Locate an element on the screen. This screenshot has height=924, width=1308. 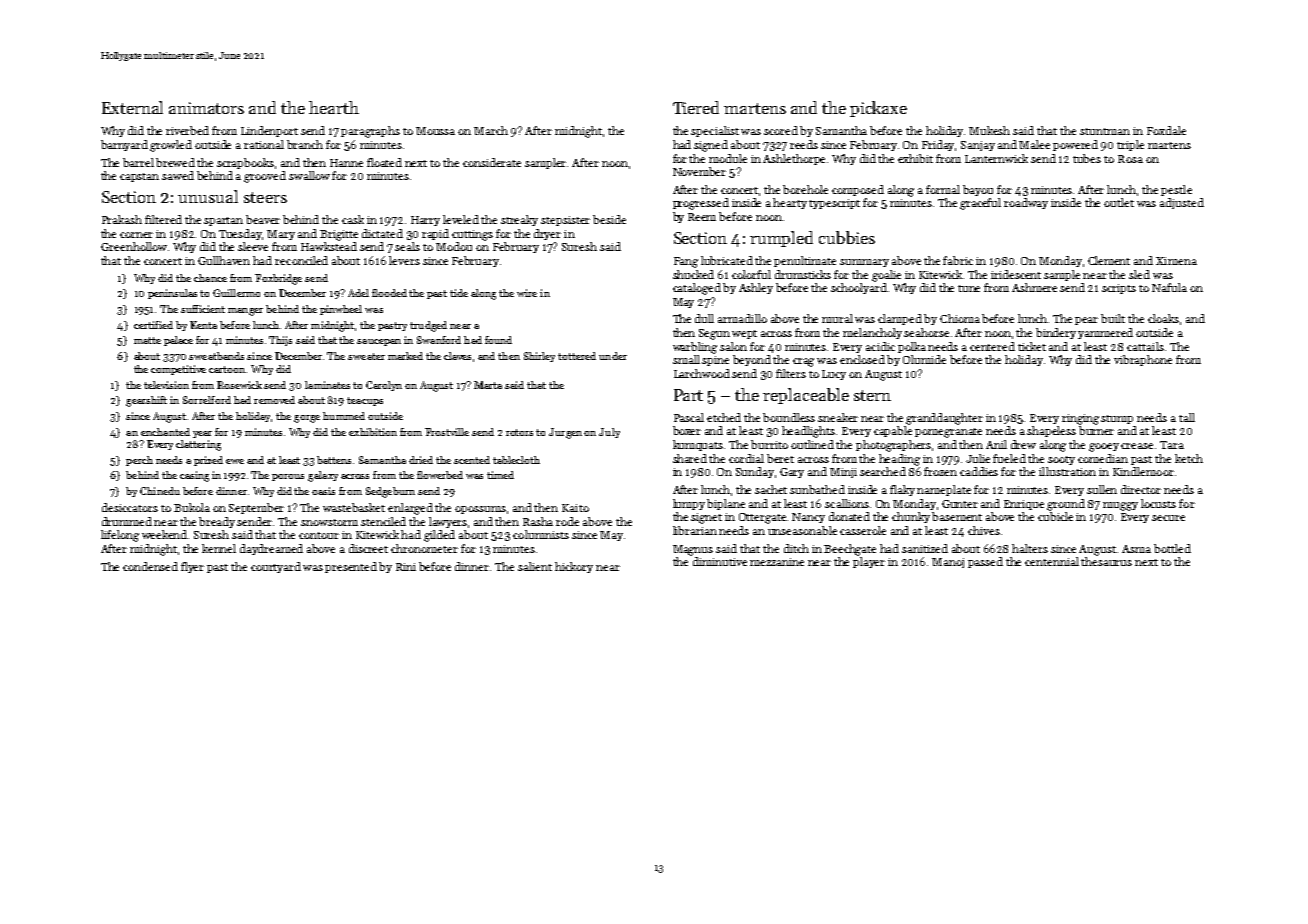
hearty is located at coordinates (790, 203).
